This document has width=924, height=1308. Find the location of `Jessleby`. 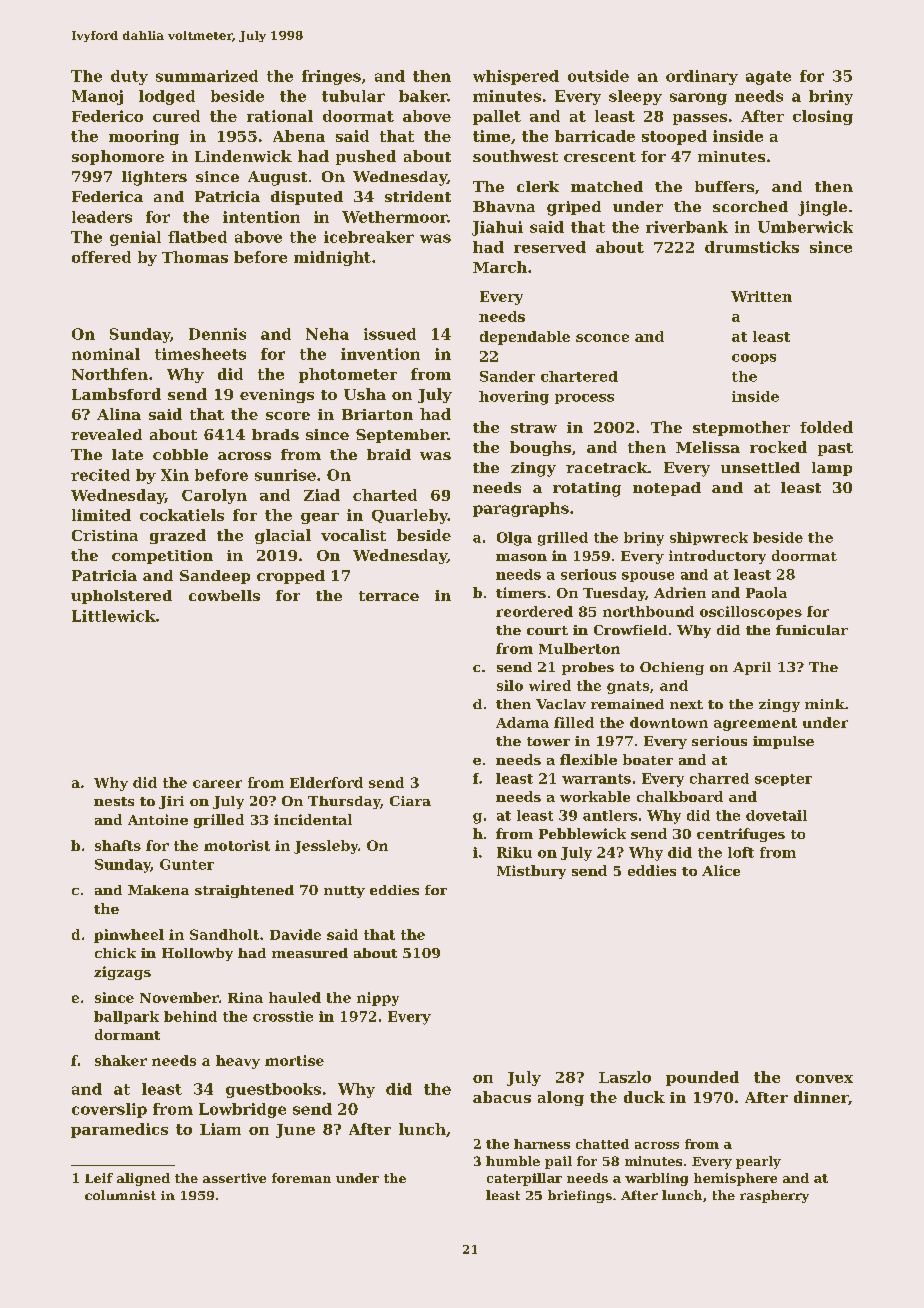

Jessleby is located at coordinates (326, 847).
